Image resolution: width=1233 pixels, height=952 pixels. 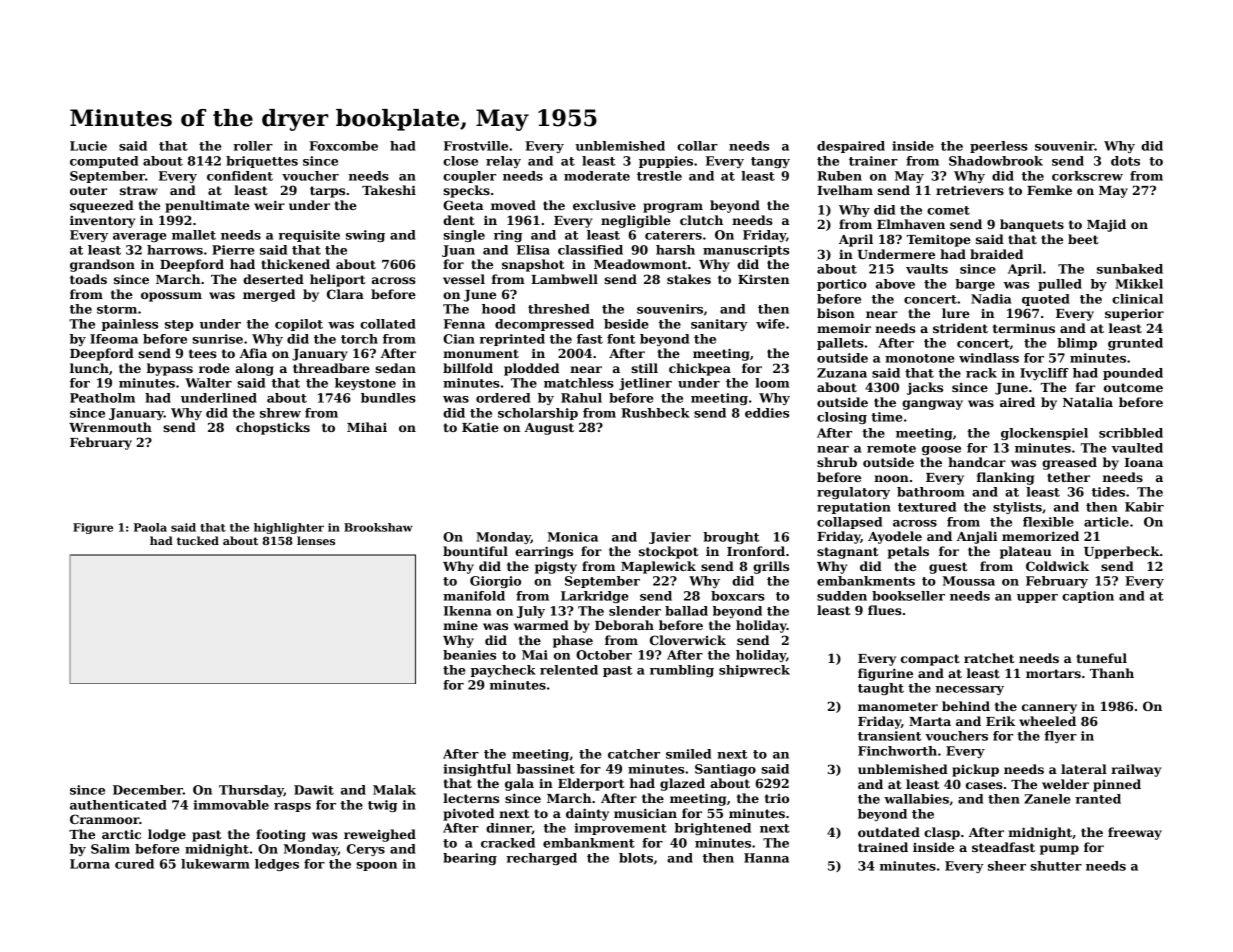 I want to click on chopsticks, so click(x=273, y=428).
